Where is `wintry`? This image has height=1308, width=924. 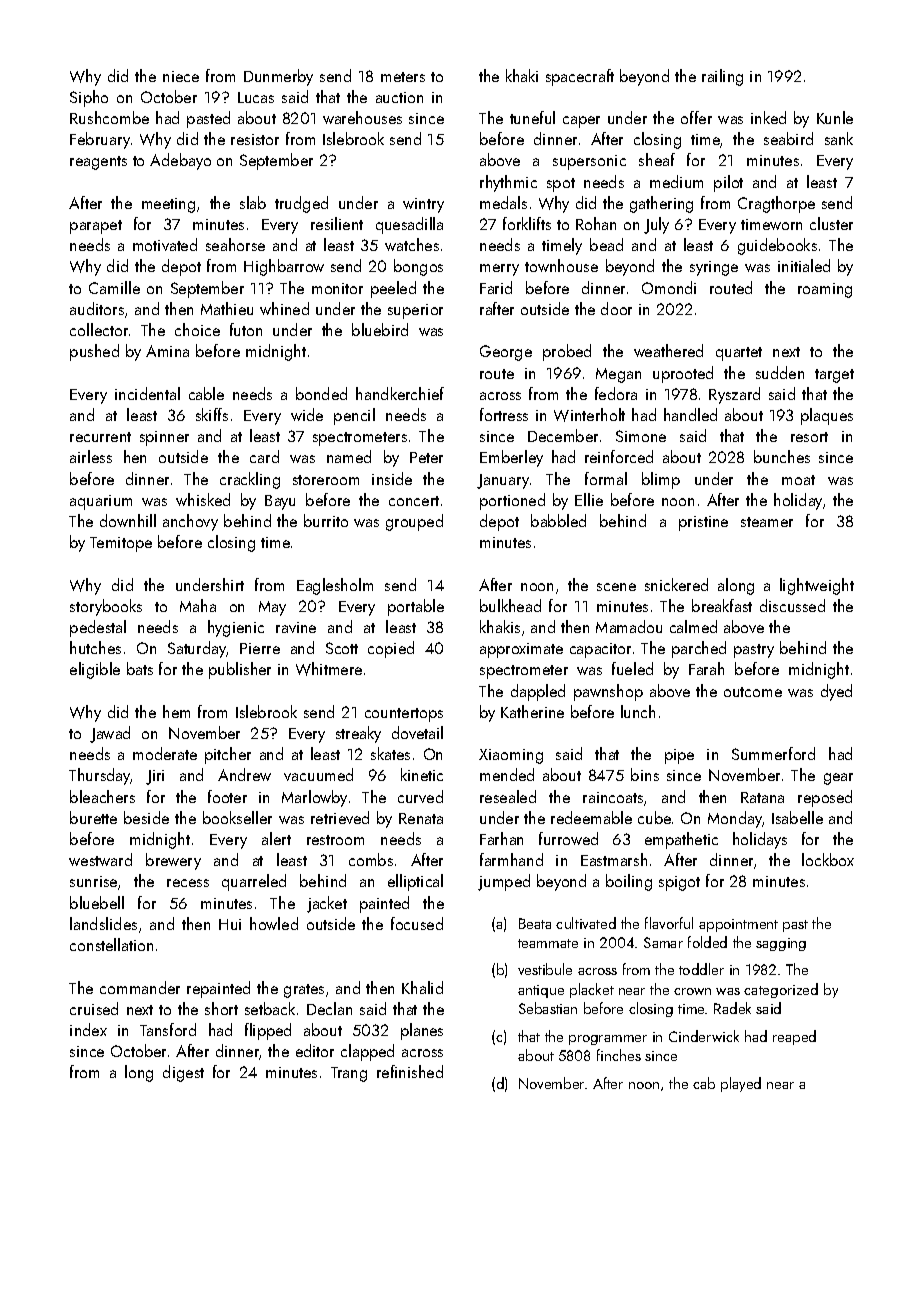 wintry is located at coordinates (423, 205).
